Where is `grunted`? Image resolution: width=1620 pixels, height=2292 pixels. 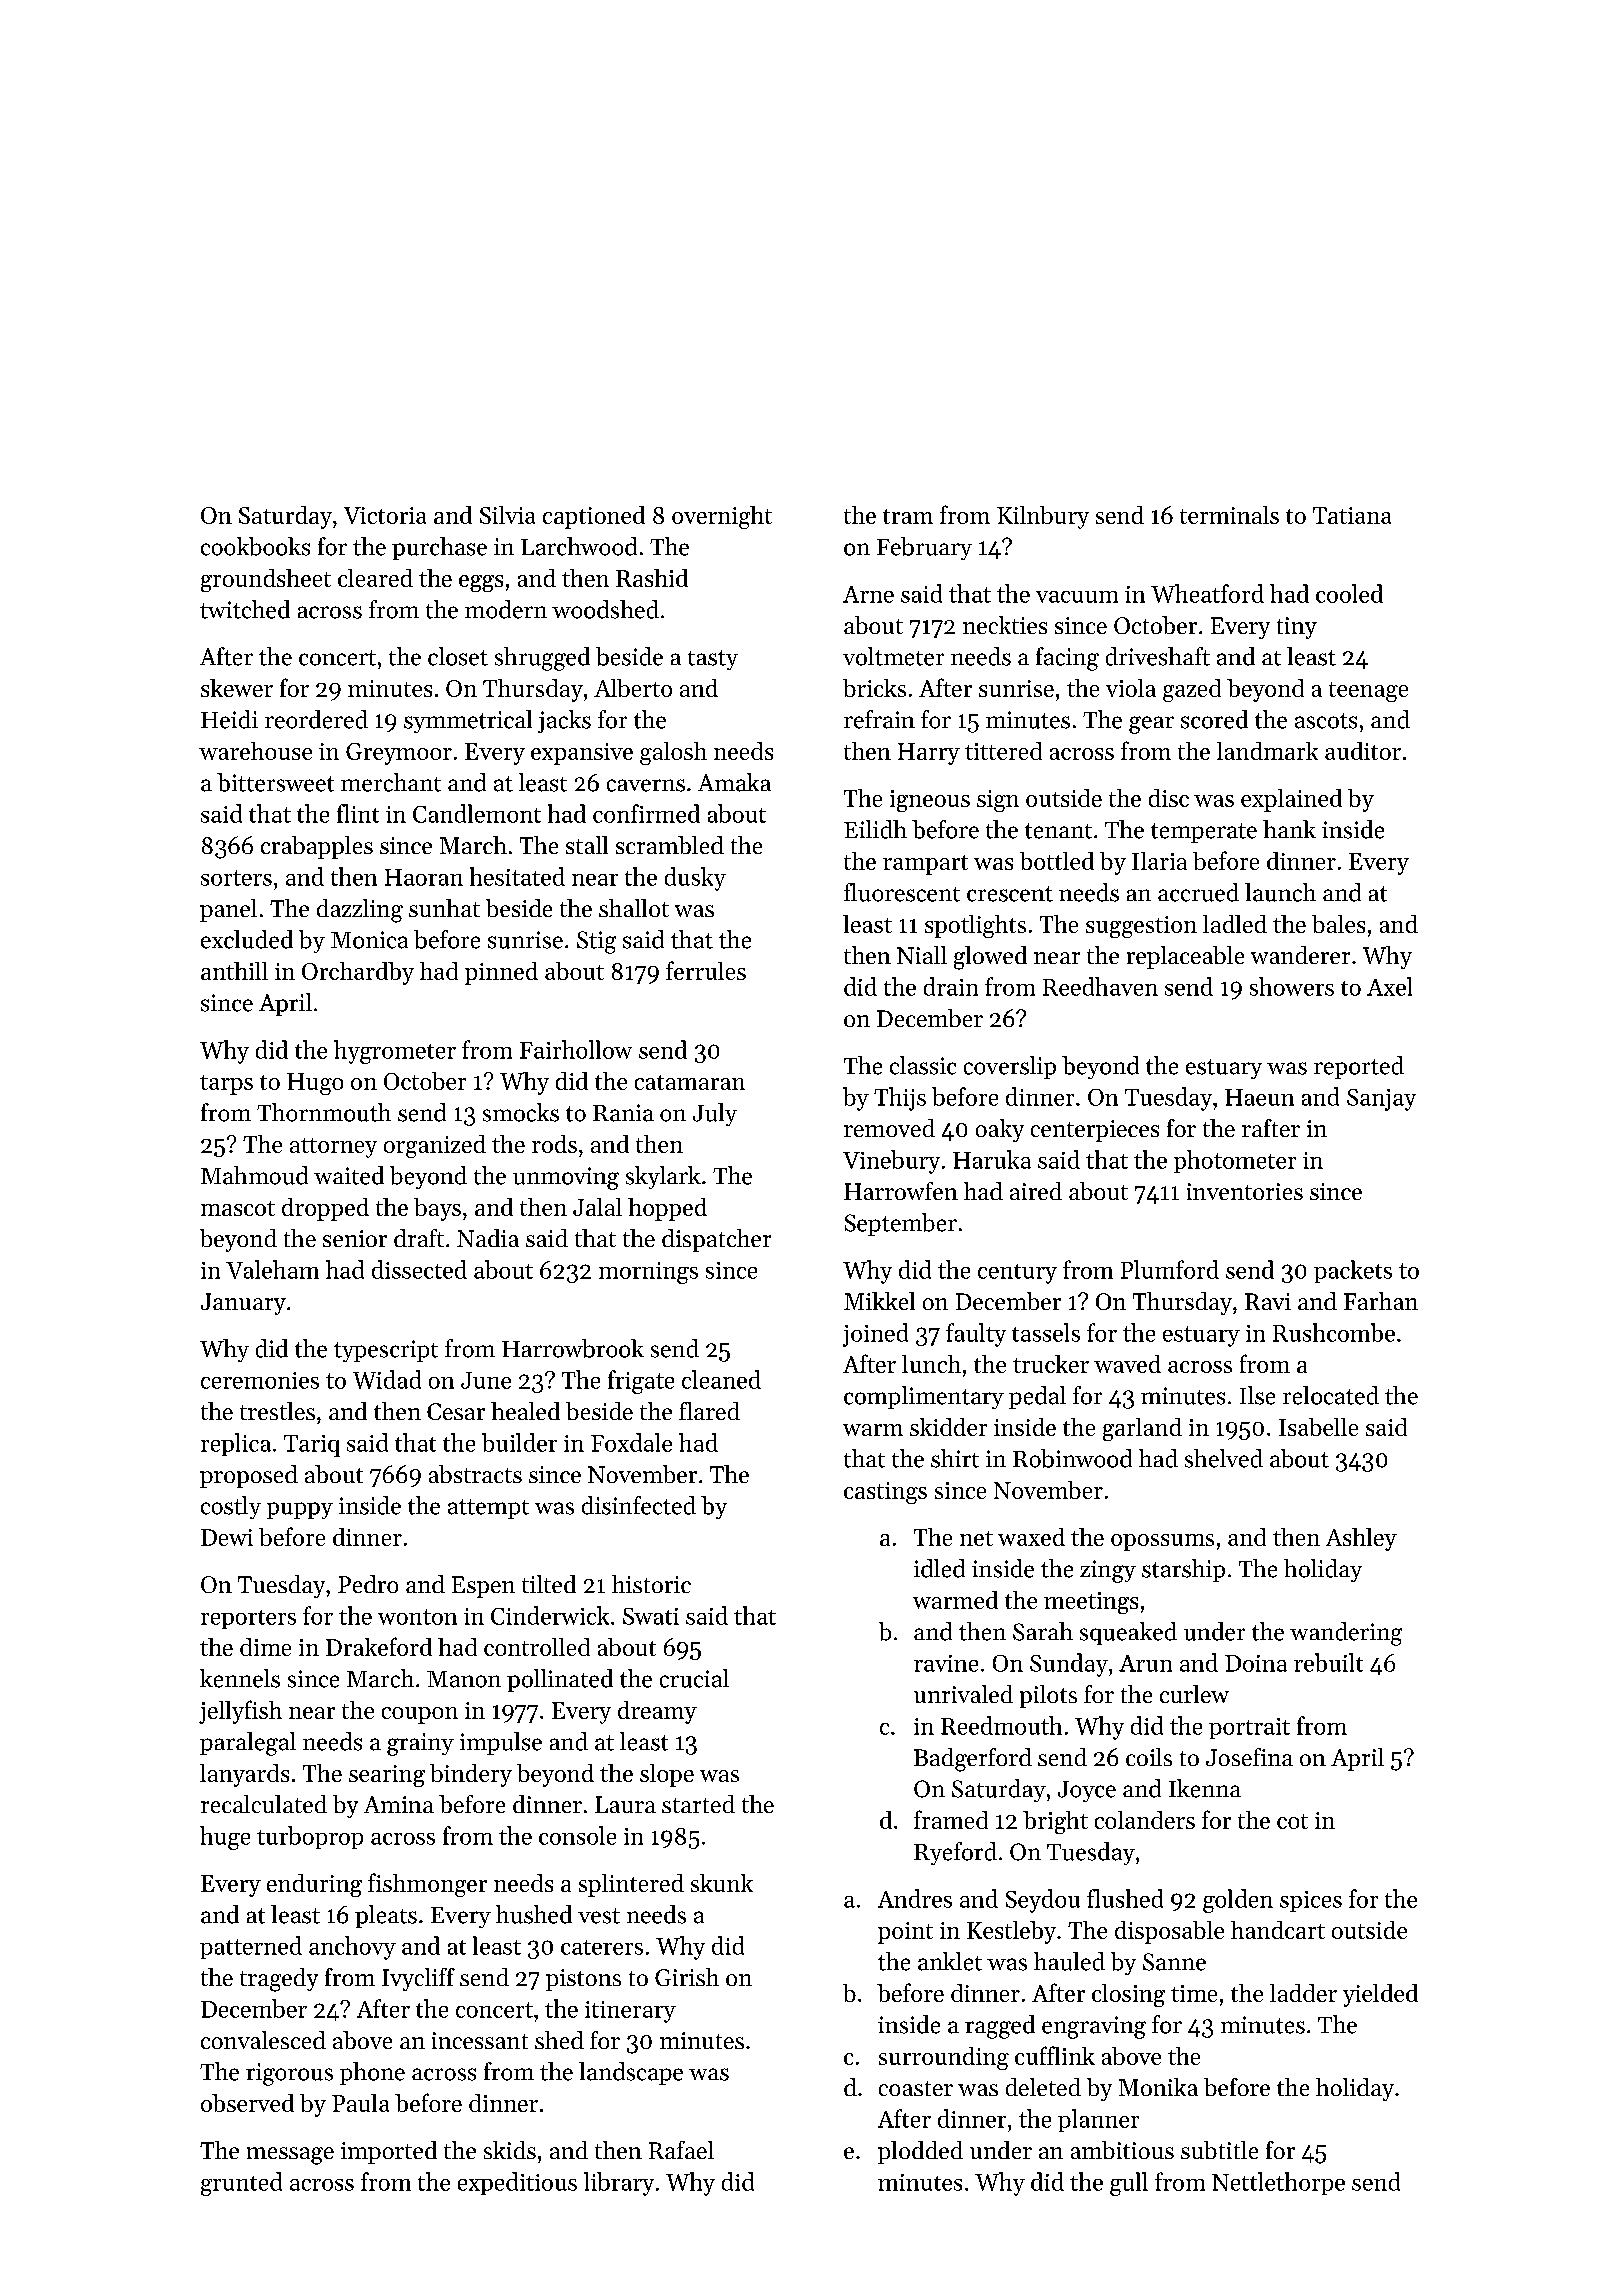
grunted is located at coordinates (241, 2184).
